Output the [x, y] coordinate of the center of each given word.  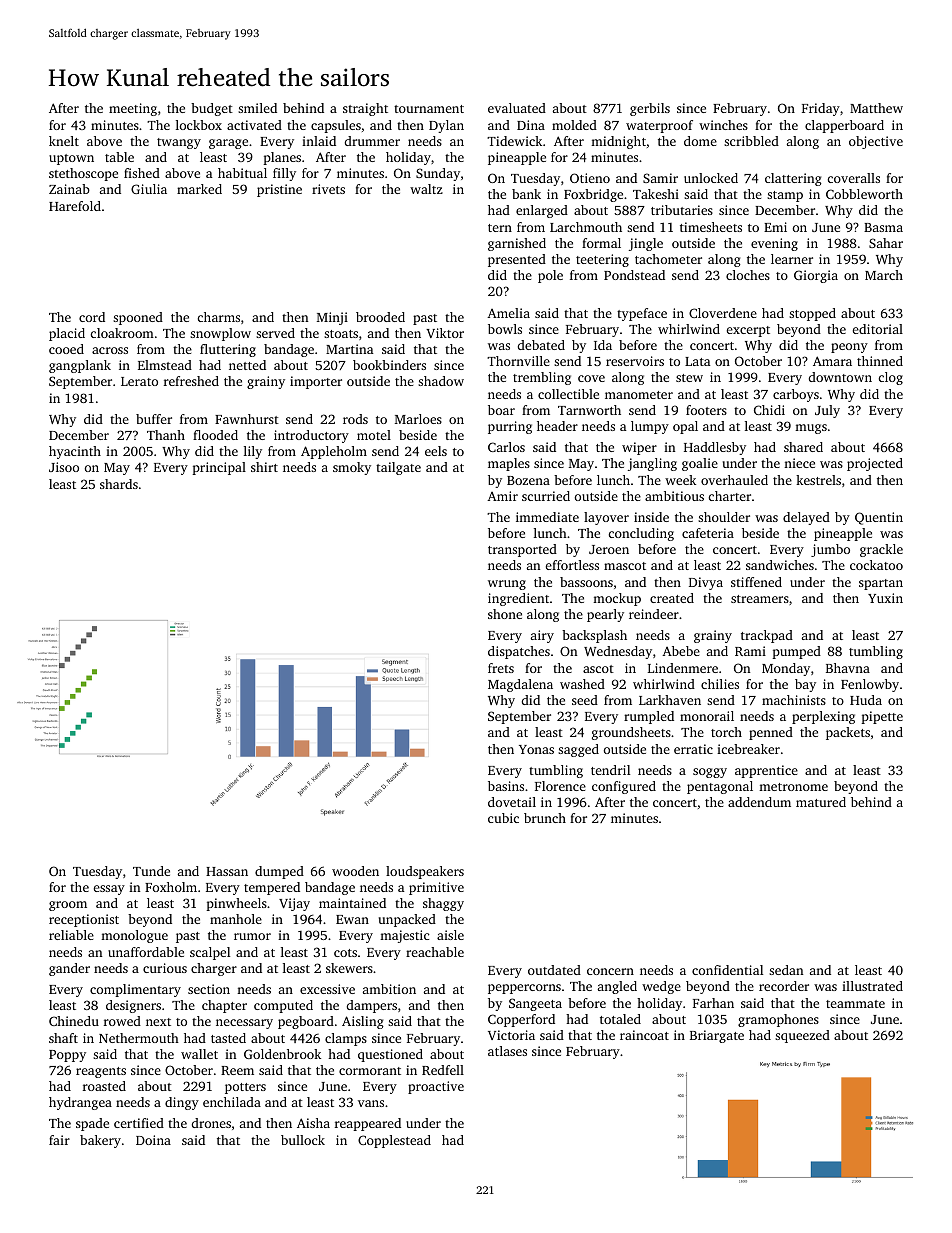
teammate [855, 1004]
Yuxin [885, 598]
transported [522, 550]
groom [68, 906]
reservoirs [635, 361]
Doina [153, 1140]
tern [500, 228]
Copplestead [394, 1141]
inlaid [319, 141]
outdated [554, 970]
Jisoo [64, 467]
